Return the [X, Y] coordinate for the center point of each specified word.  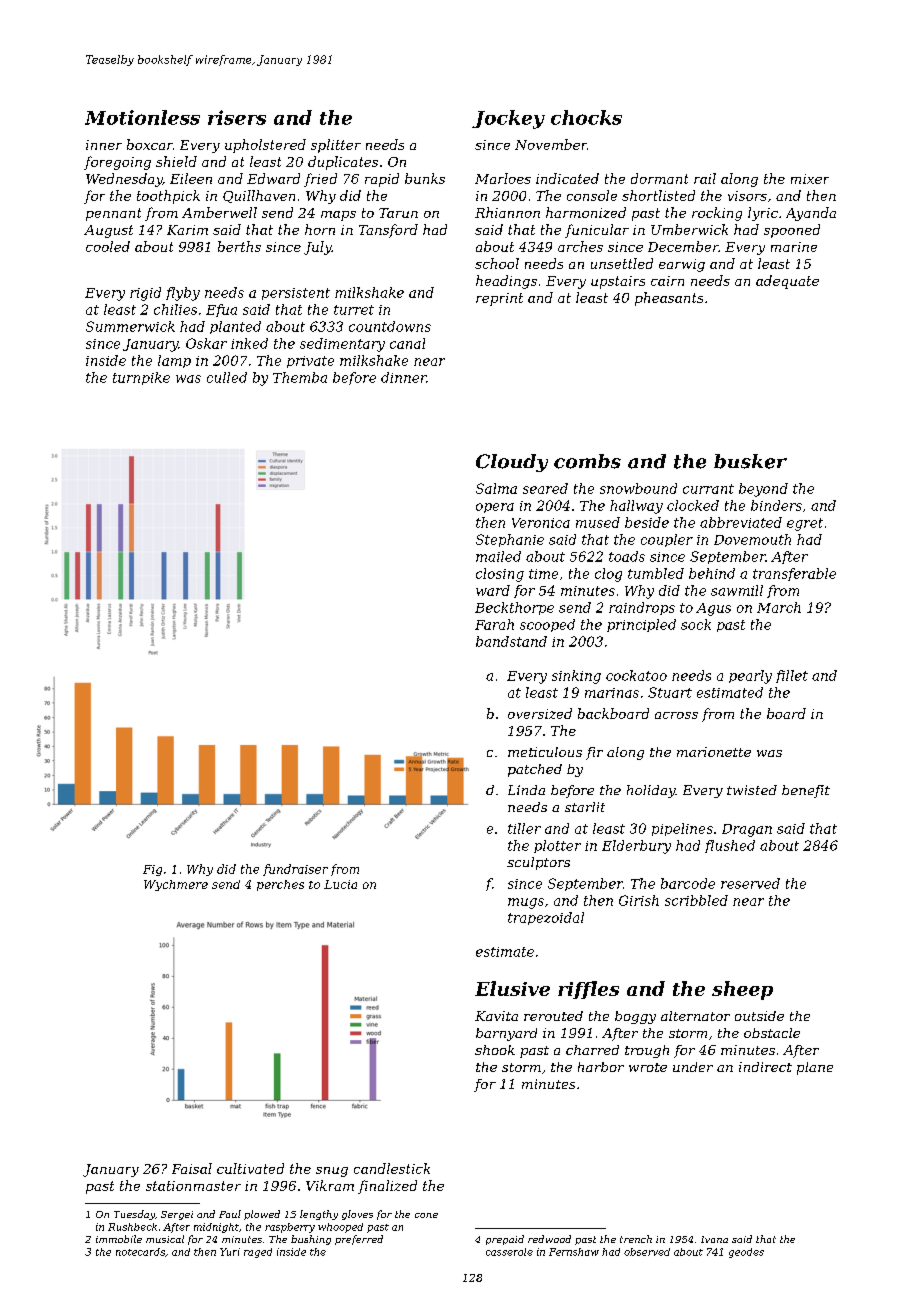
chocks [586, 117]
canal [407, 343]
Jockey [508, 119]
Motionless [142, 117]
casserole [509, 1252]
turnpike [141, 378]
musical [165, 1239]
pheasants [669, 299]
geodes [746, 1253]
